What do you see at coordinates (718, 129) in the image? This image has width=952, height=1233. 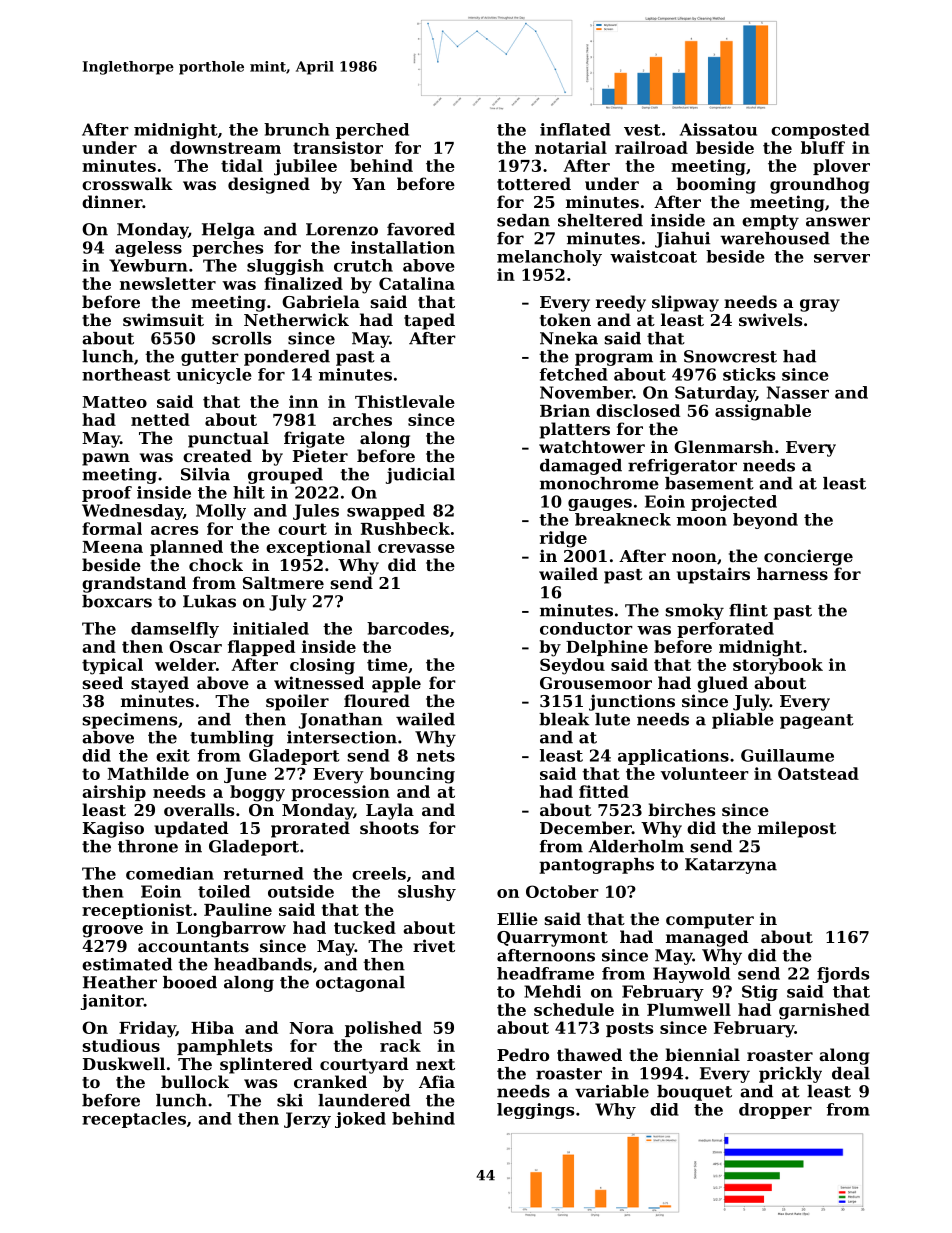 I see `Aissatou` at bounding box center [718, 129].
